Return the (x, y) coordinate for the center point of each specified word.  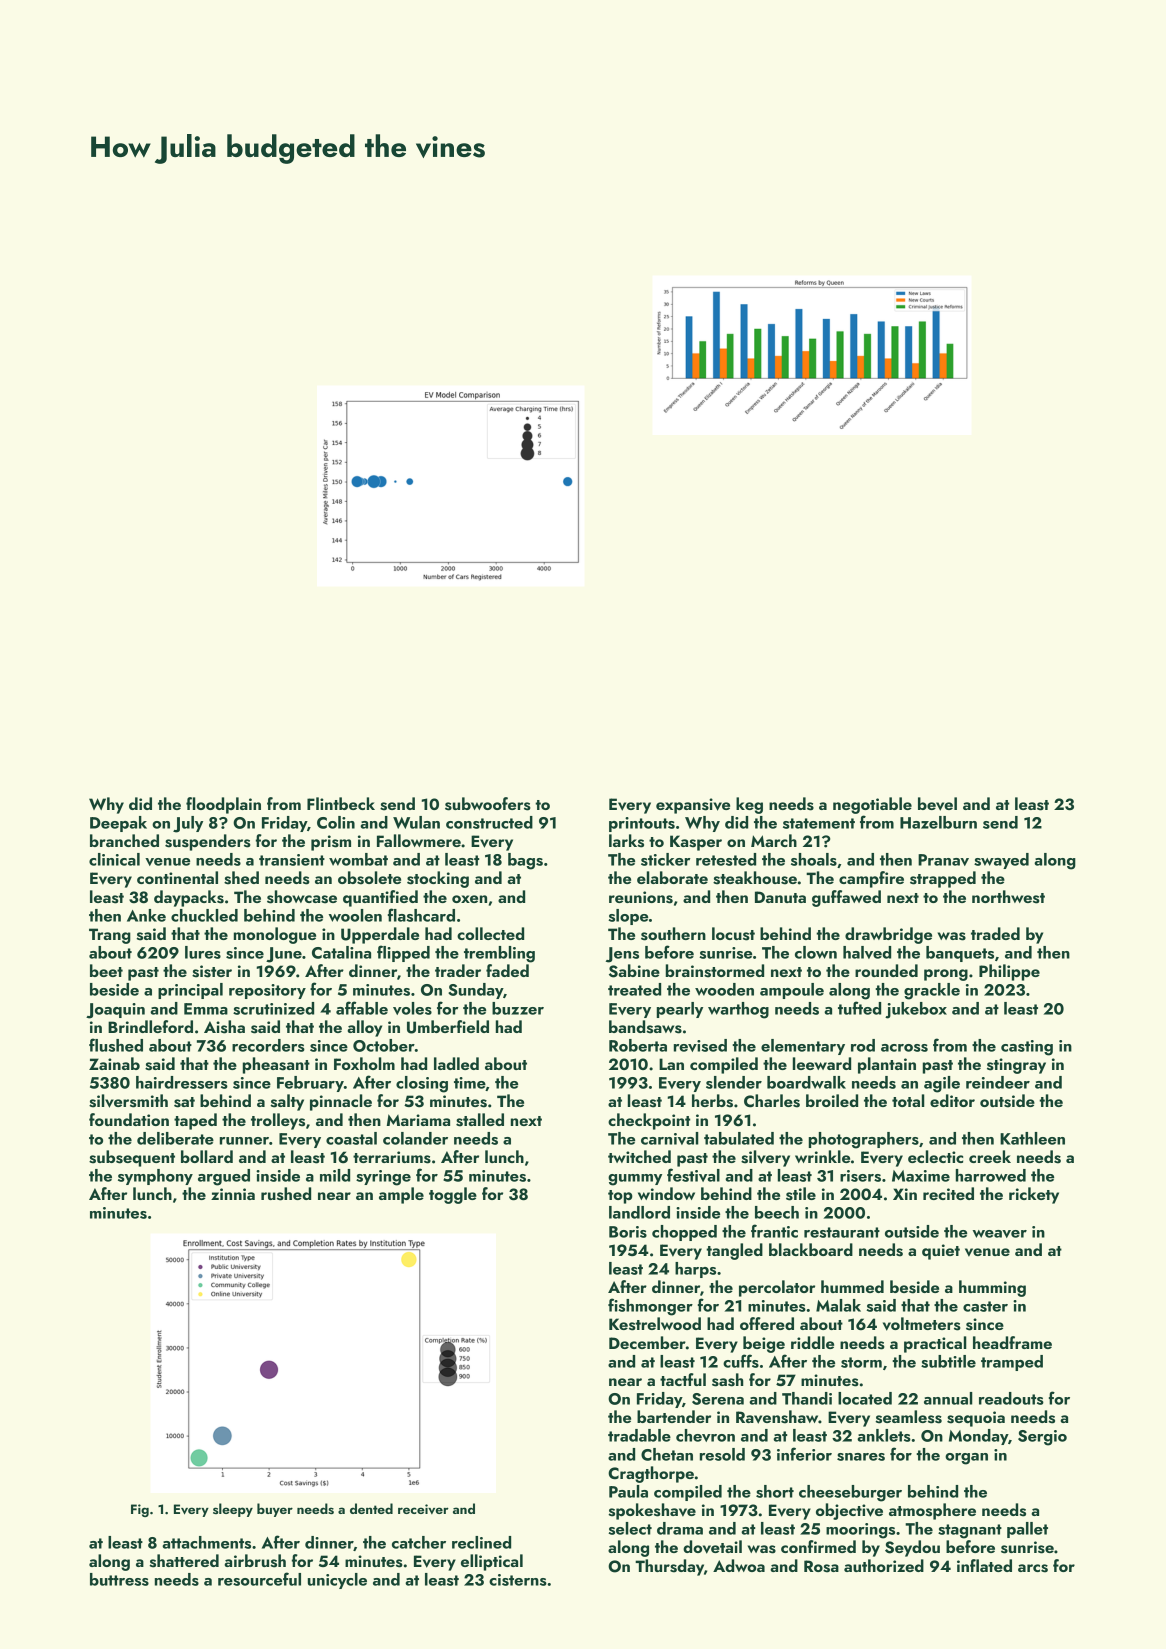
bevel (937, 804)
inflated (984, 1565)
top (620, 1197)
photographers (864, 1140)
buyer (275, 1510)
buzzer (518, 1008)
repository (267, 991)
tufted (859, 1008)
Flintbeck (341, 803)
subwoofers (488, 804)
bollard (207, 1156)
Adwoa (739, 1565)
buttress (119, 1579)
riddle (812, 1342)
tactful (683, 1379)
